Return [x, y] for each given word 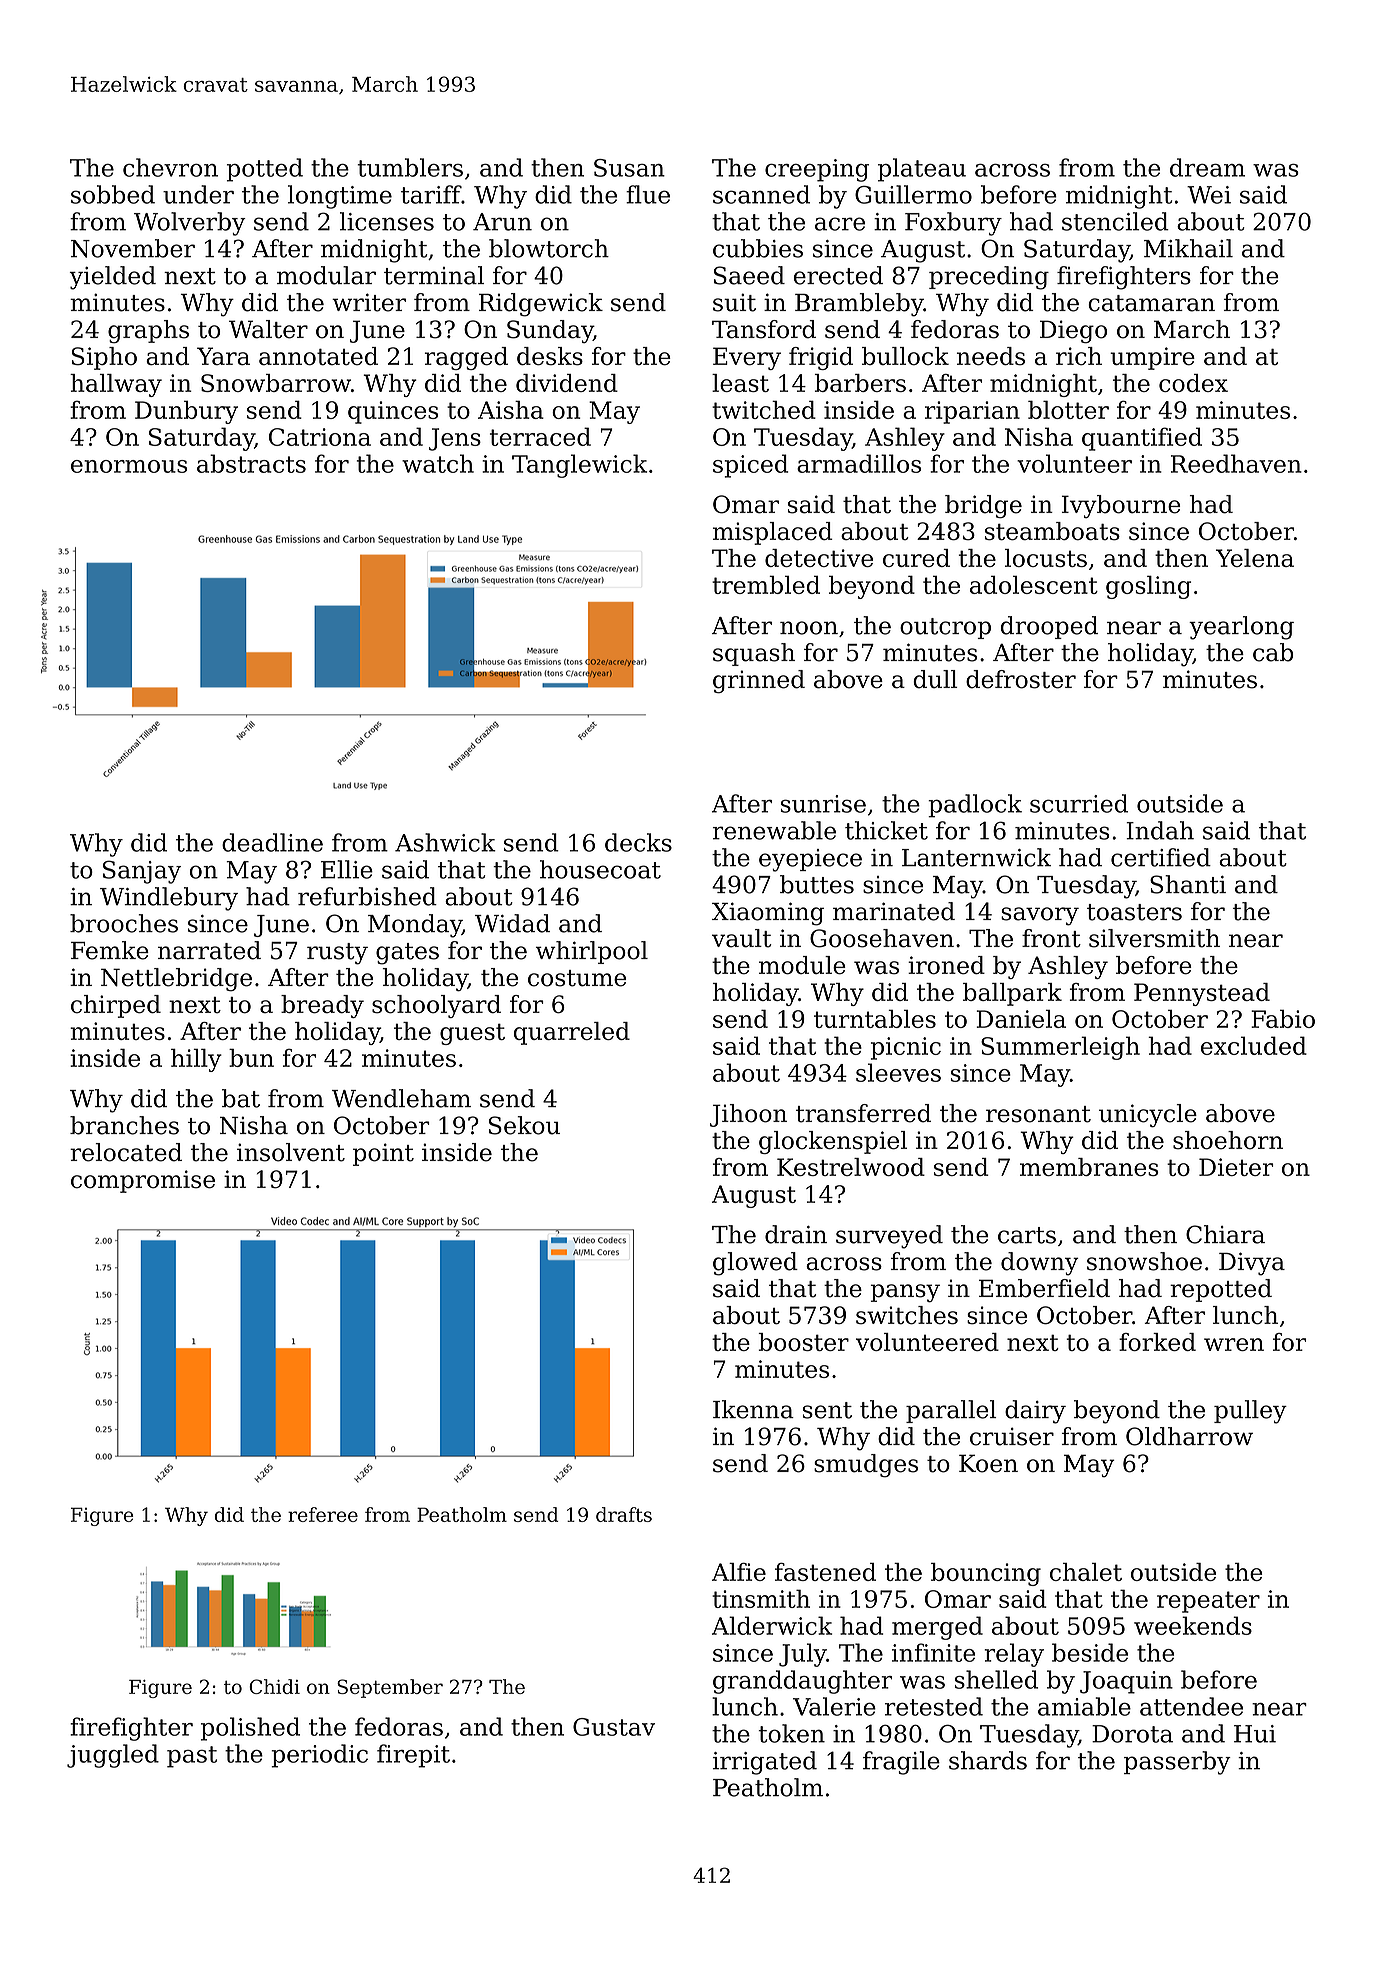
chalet [1086, 1572]
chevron [170, 167]
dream [1207, 167]
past [192, 1757]
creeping [817, 170]
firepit [413, 1756]
